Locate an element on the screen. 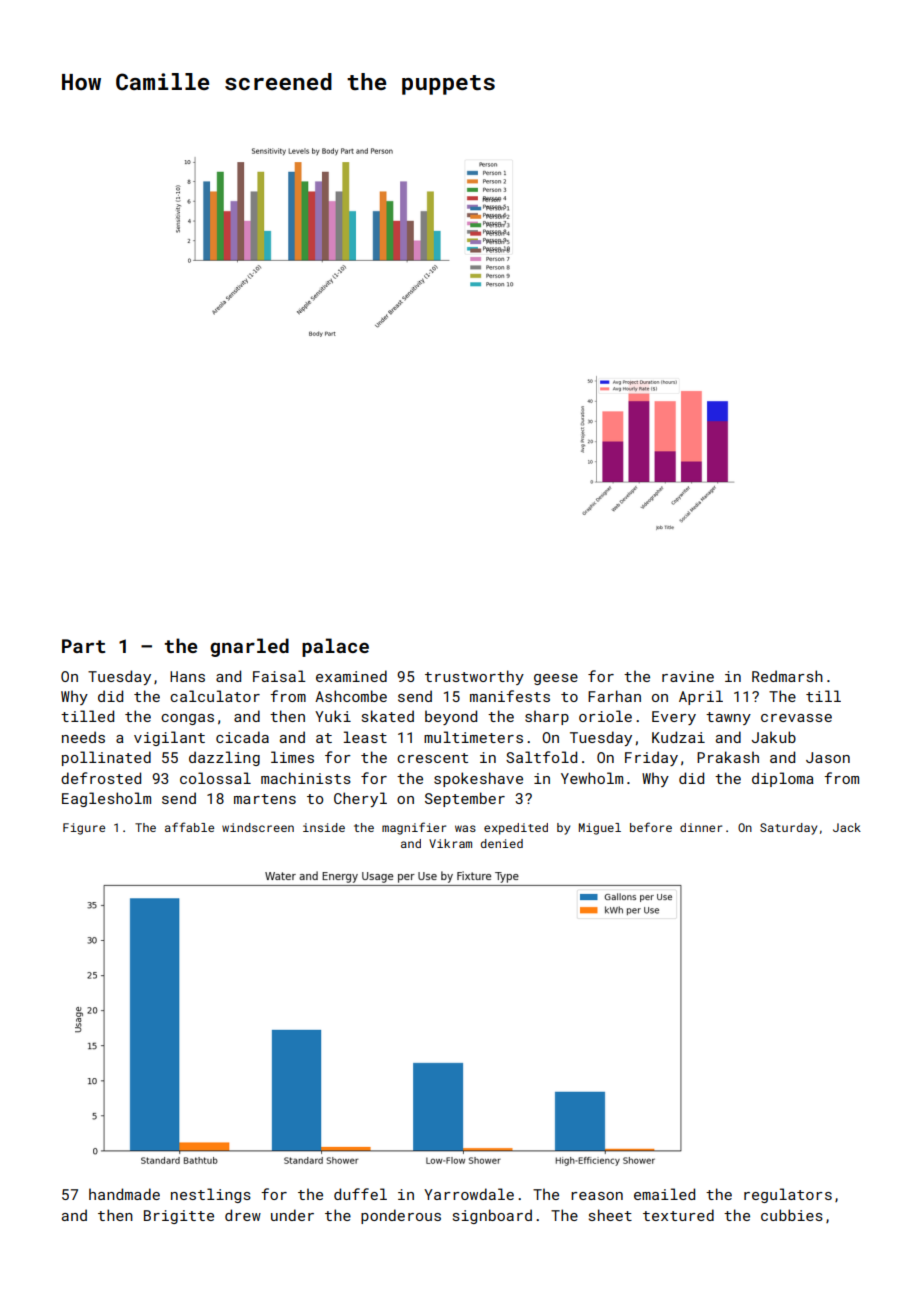 This screenshot has width=924, height=1308. Redmarsh is located at coordinates (787, 676).
